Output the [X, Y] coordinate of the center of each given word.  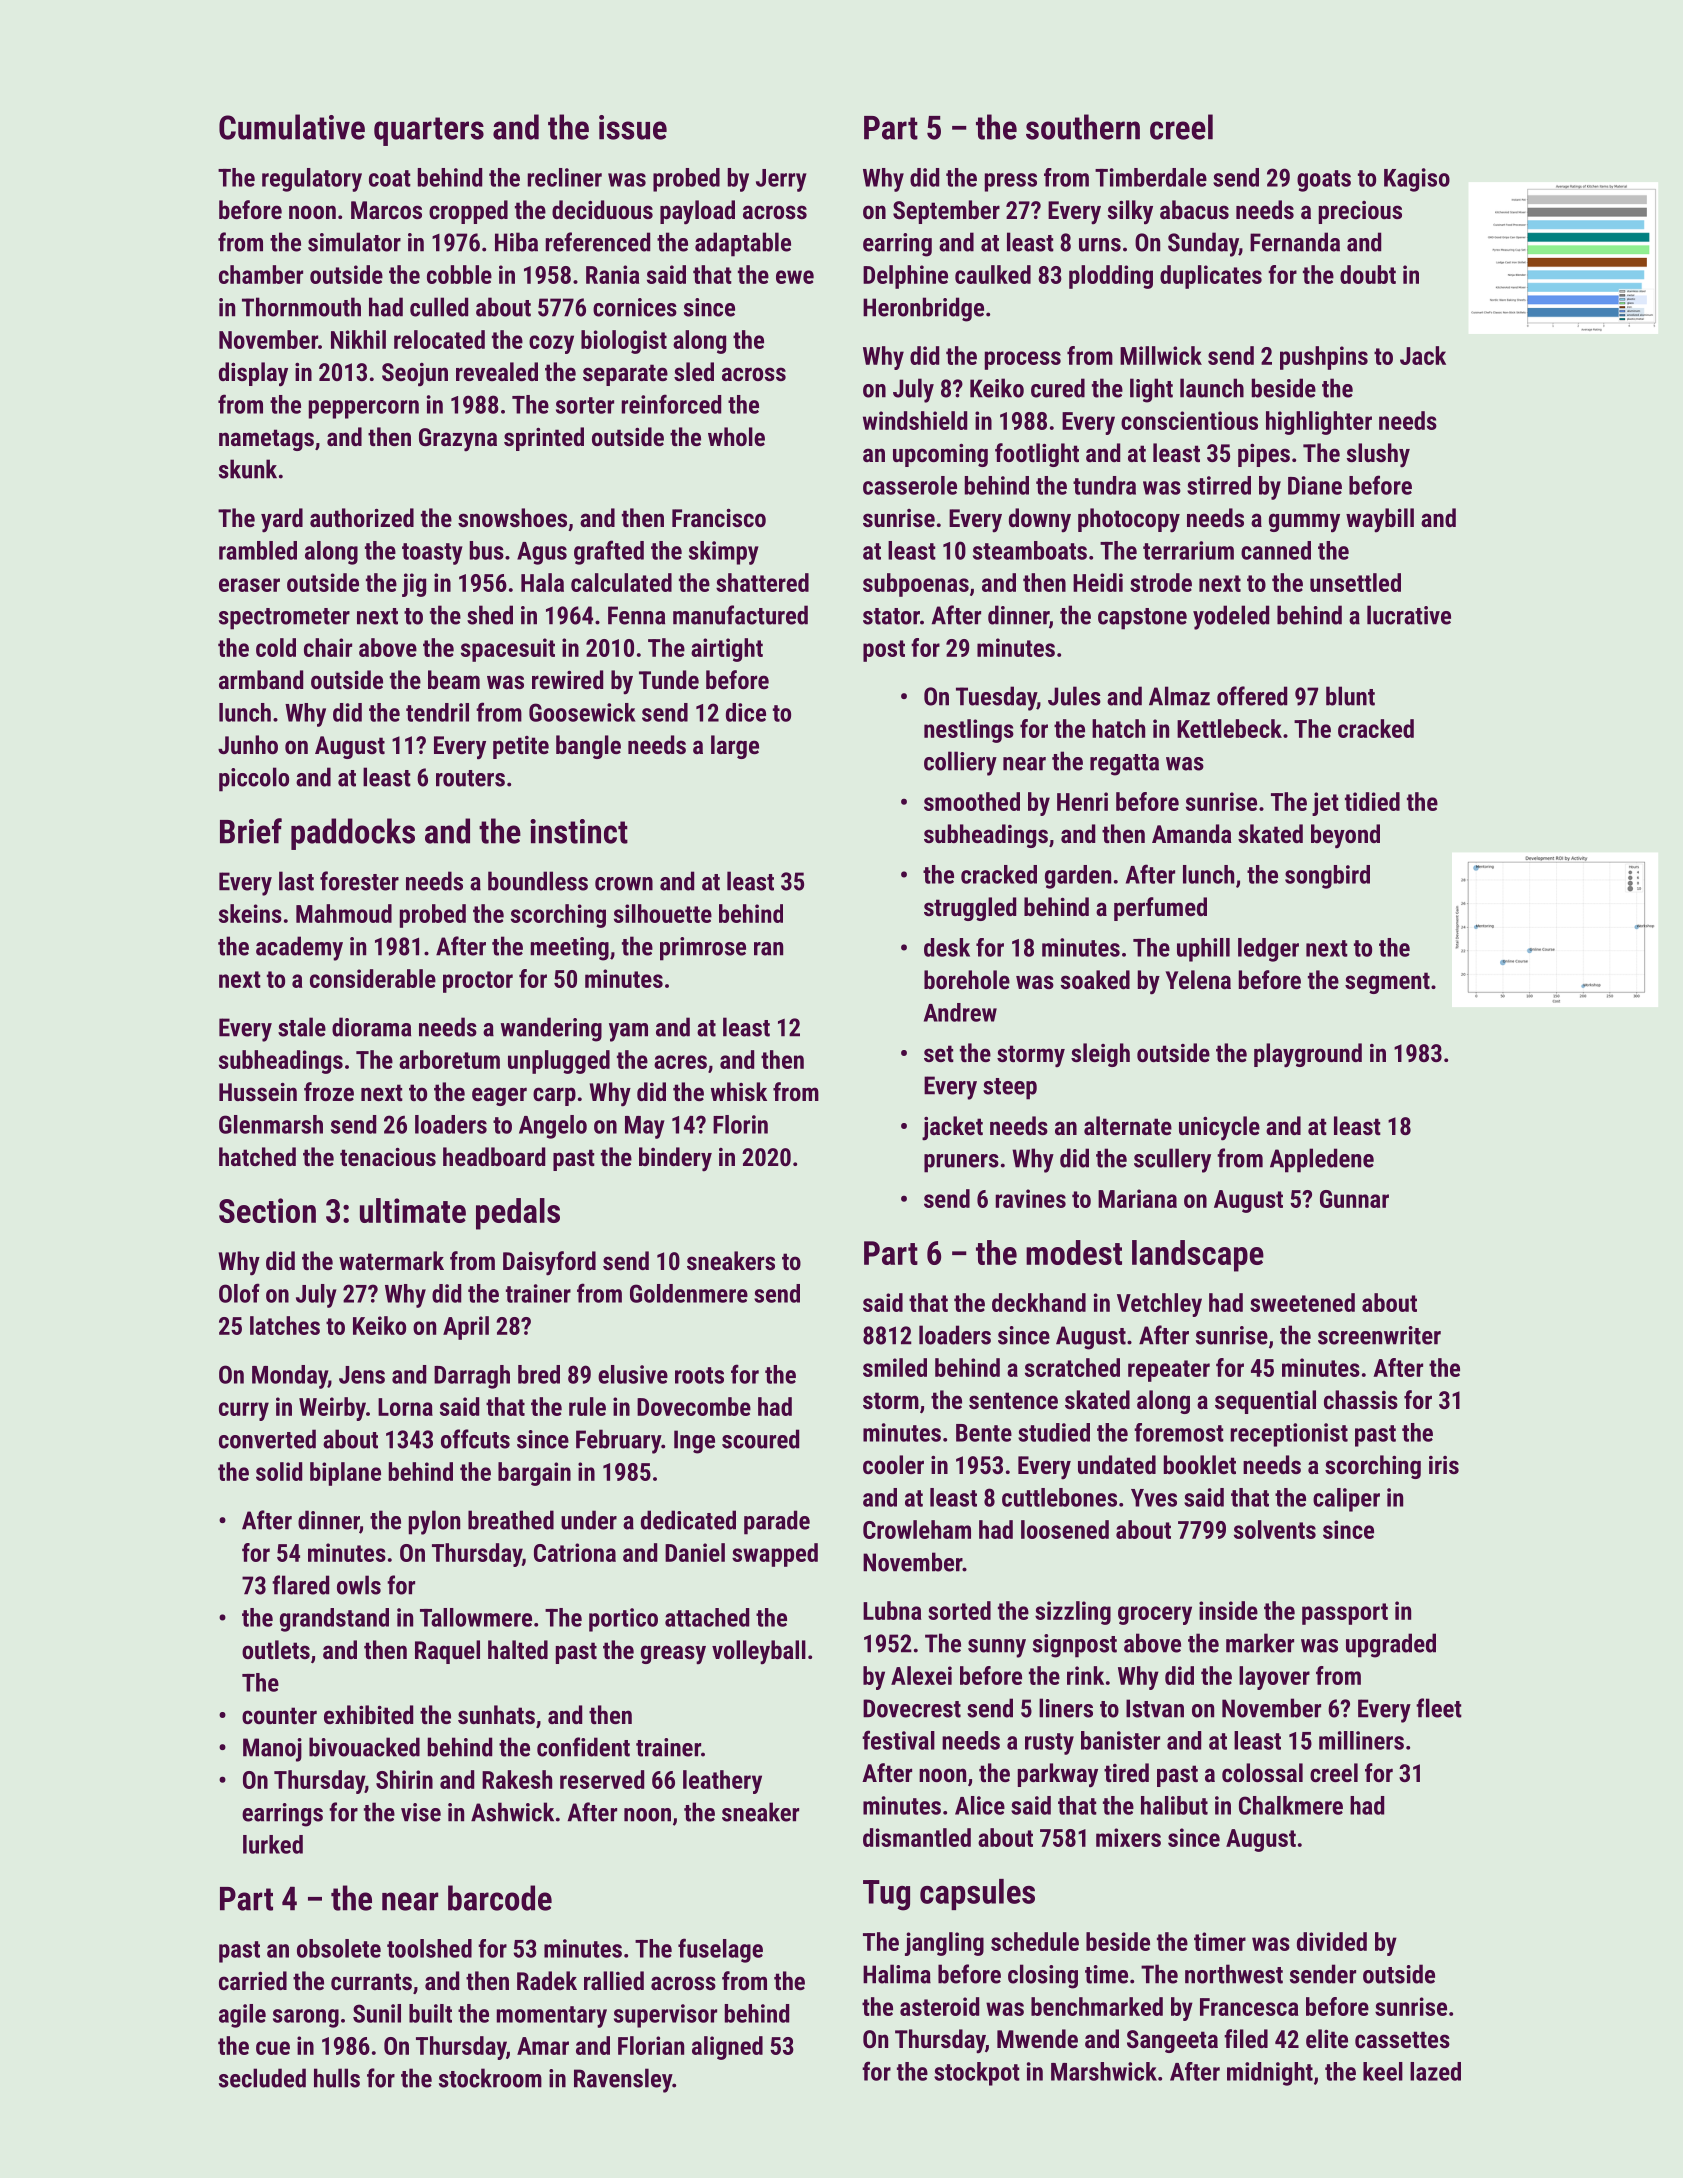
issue [633, 127]
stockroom [490, 2078]
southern [1083, 127]
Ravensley [623, 2080]
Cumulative [292, 127]
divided [1332, 1941]
